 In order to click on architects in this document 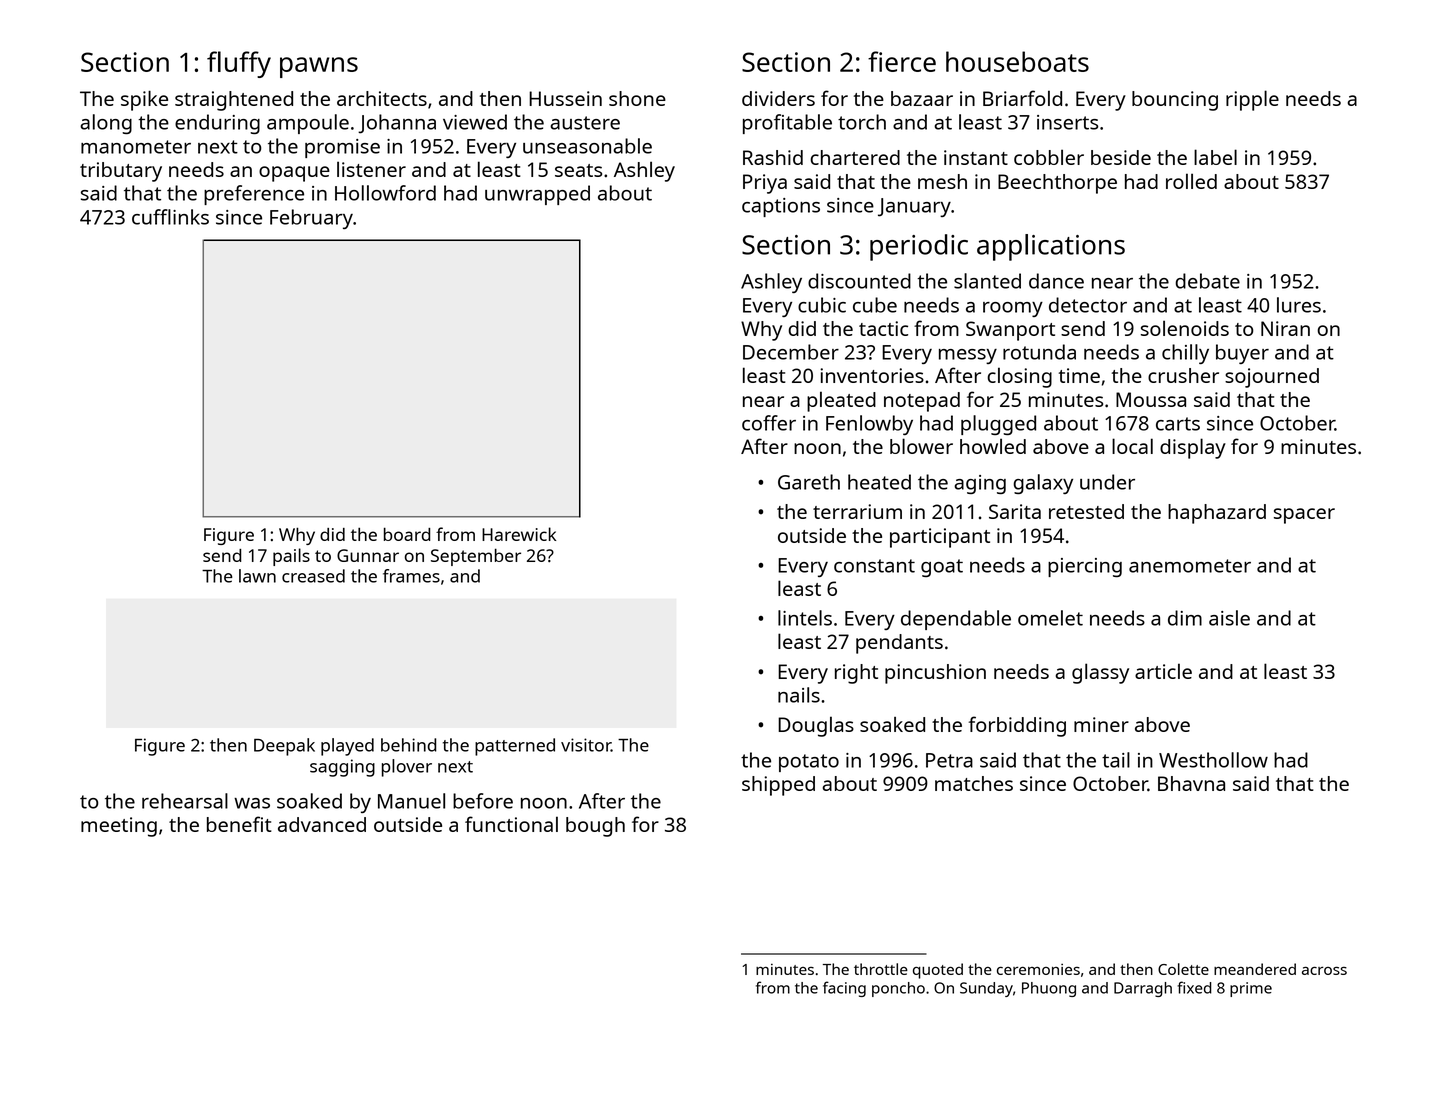, I will do `click(382, 98)`.
